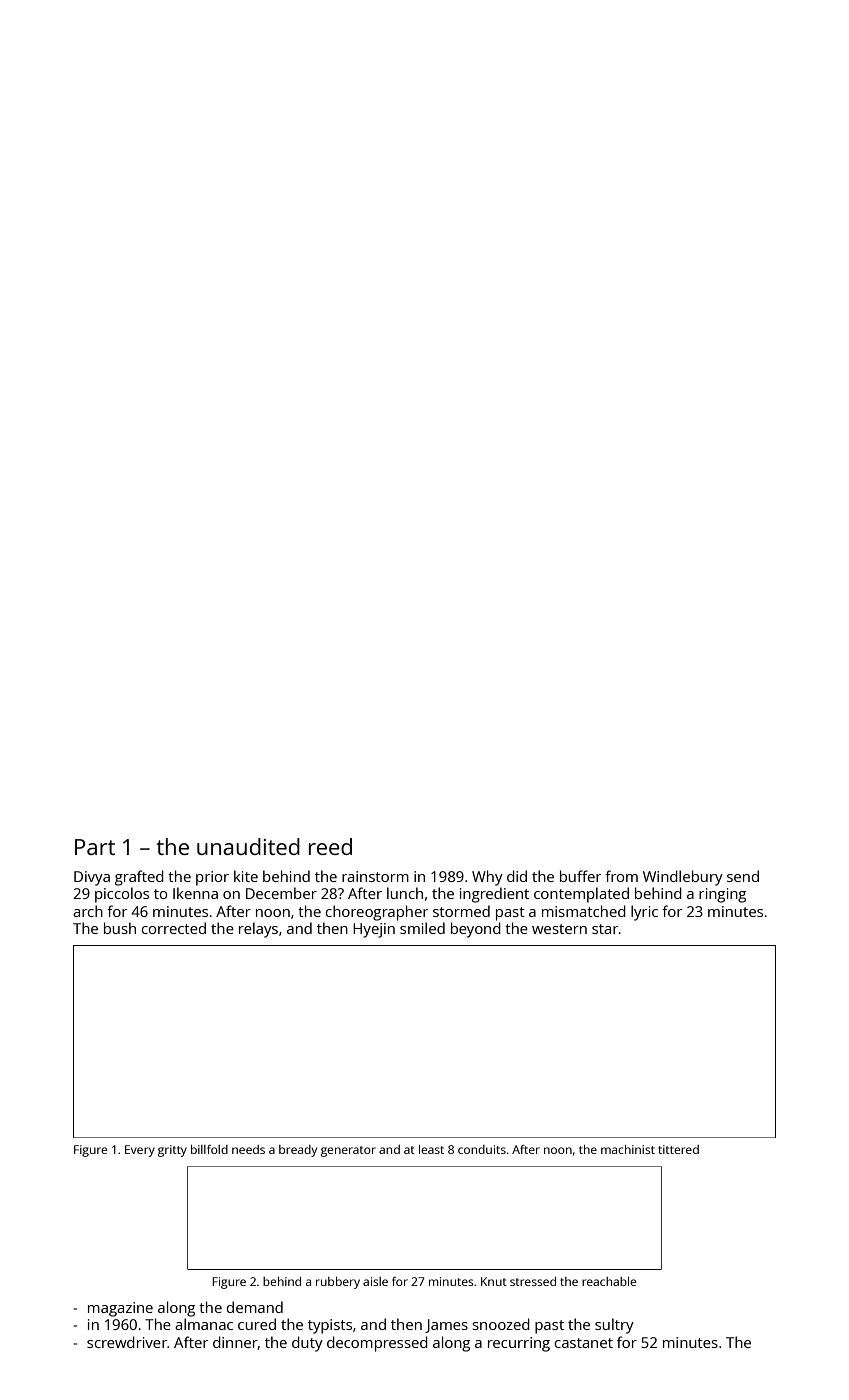  What do you see at coordinates (92, 878) in the screenshot?
I see `Divya` at bounding box center [92, 878].
